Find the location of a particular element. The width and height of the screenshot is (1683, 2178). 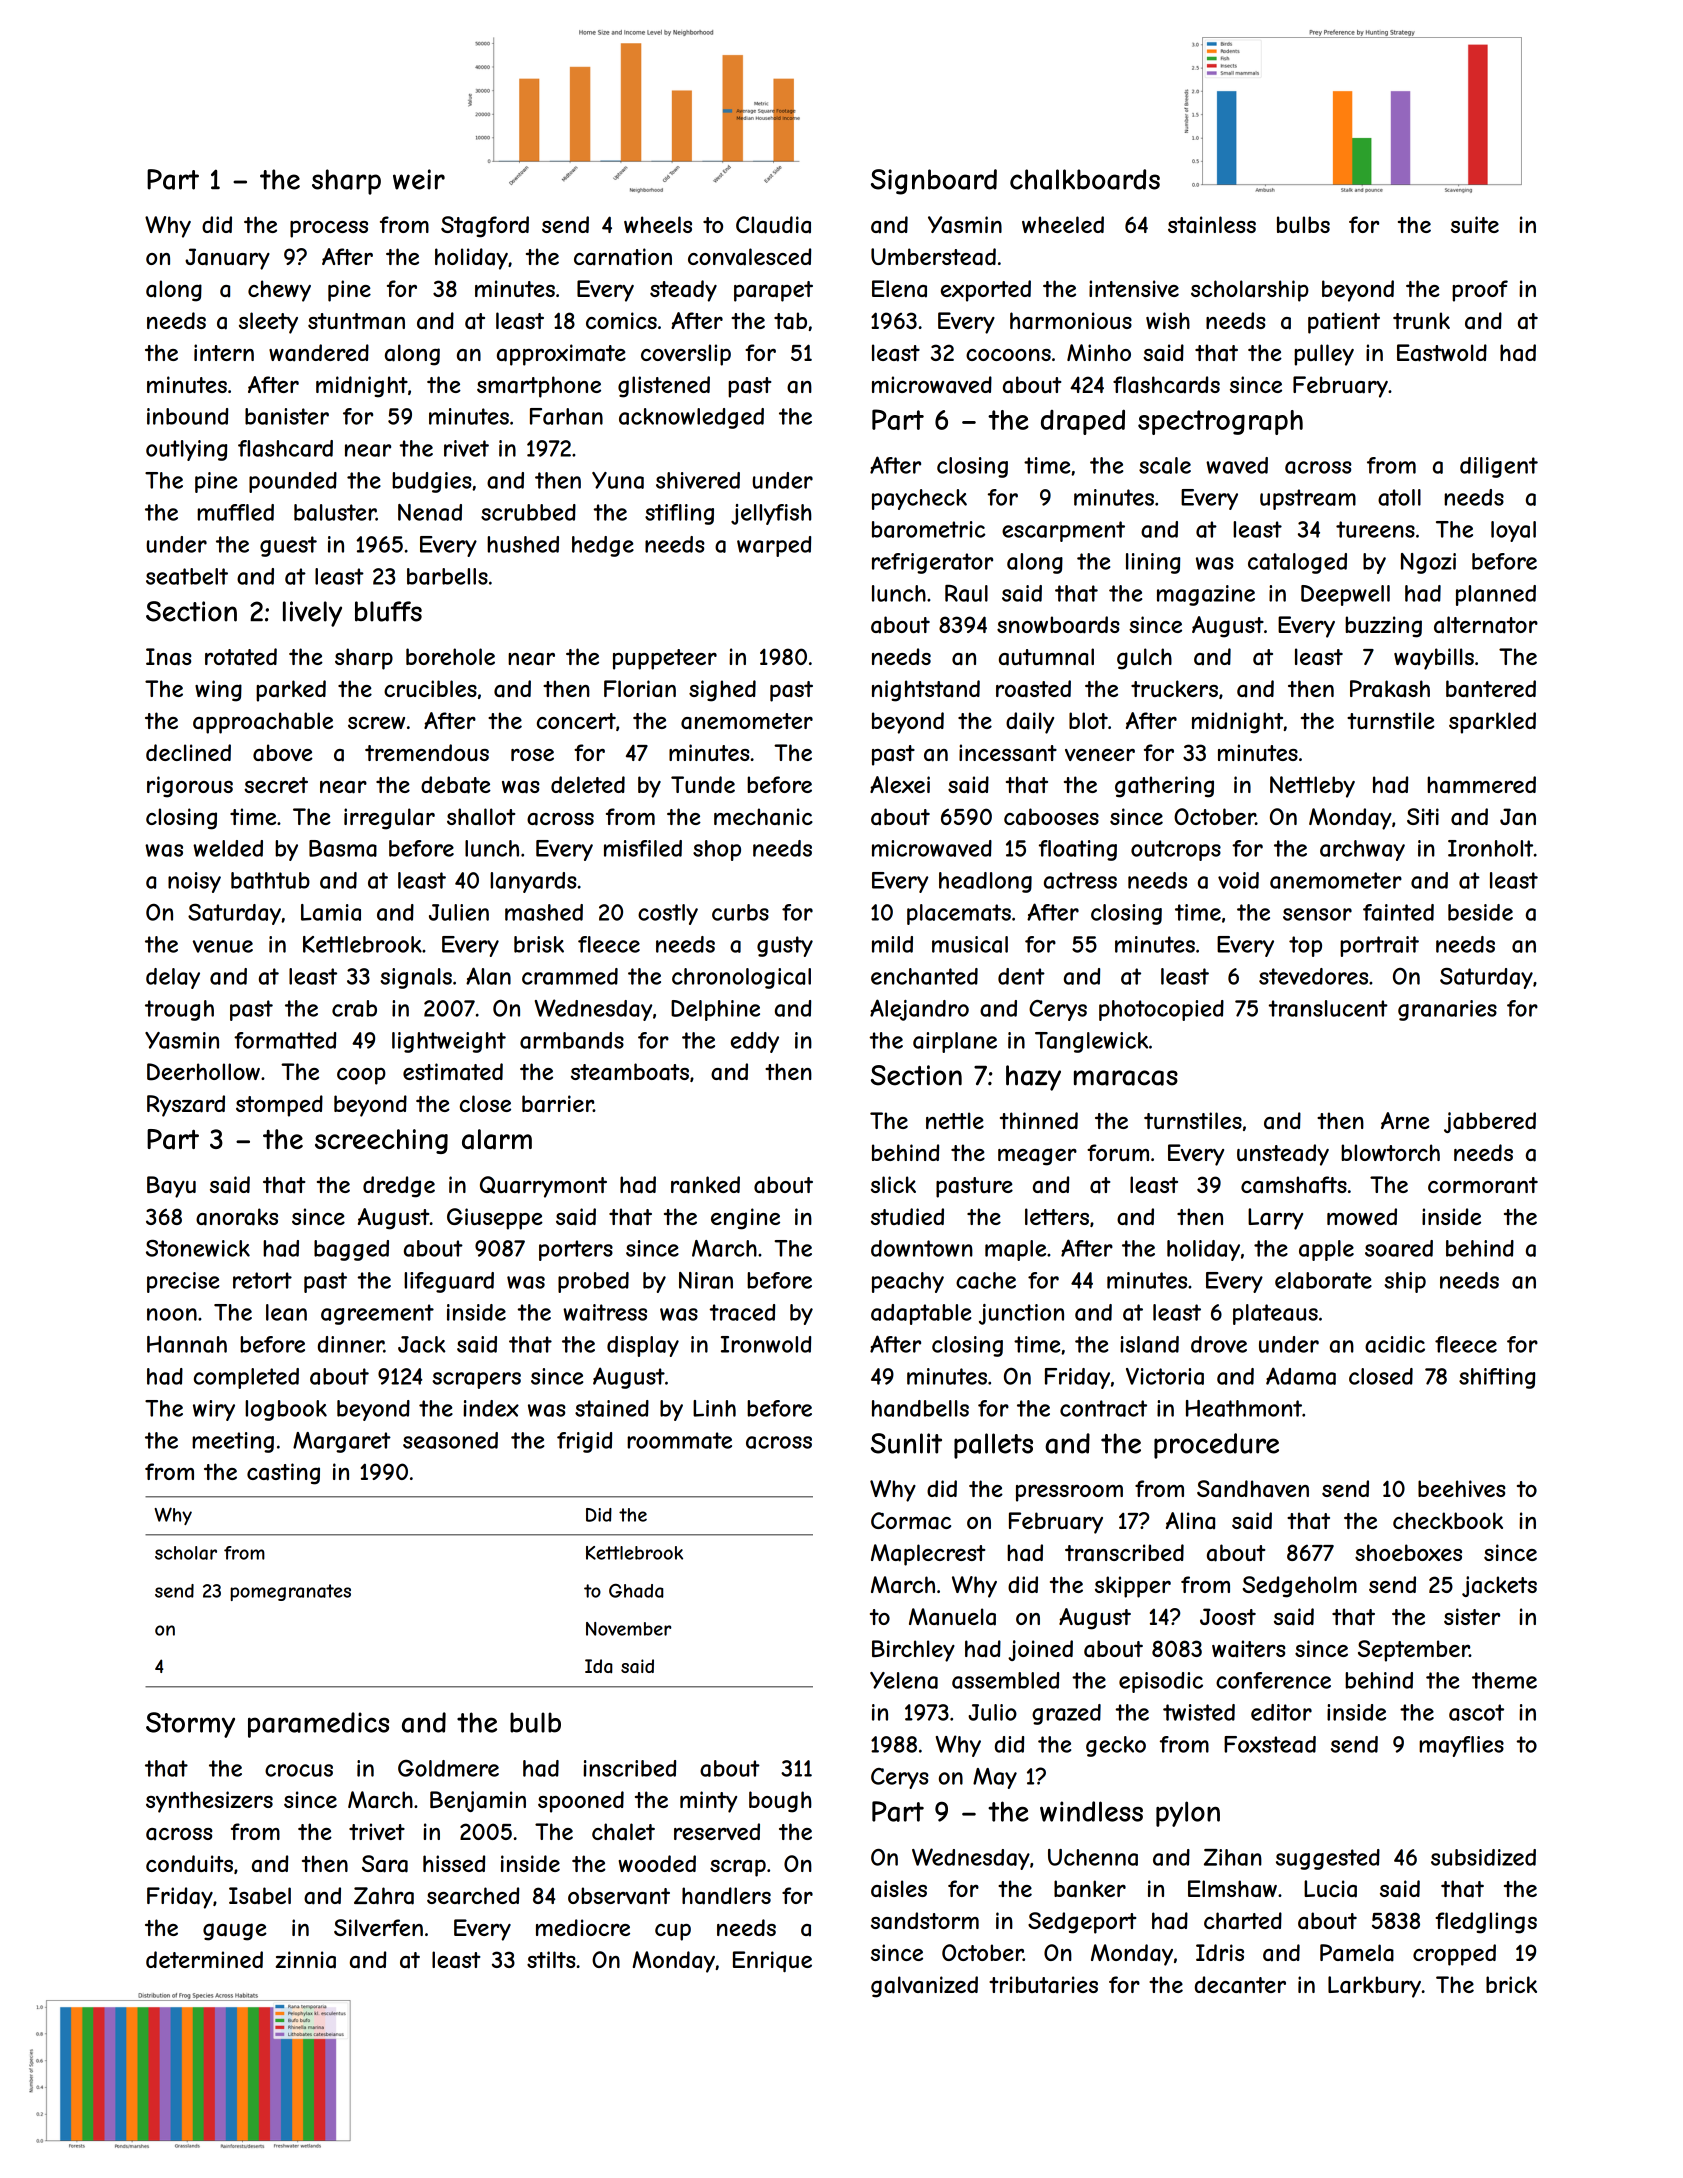

rigorous is located at coordinates (190, 787).
